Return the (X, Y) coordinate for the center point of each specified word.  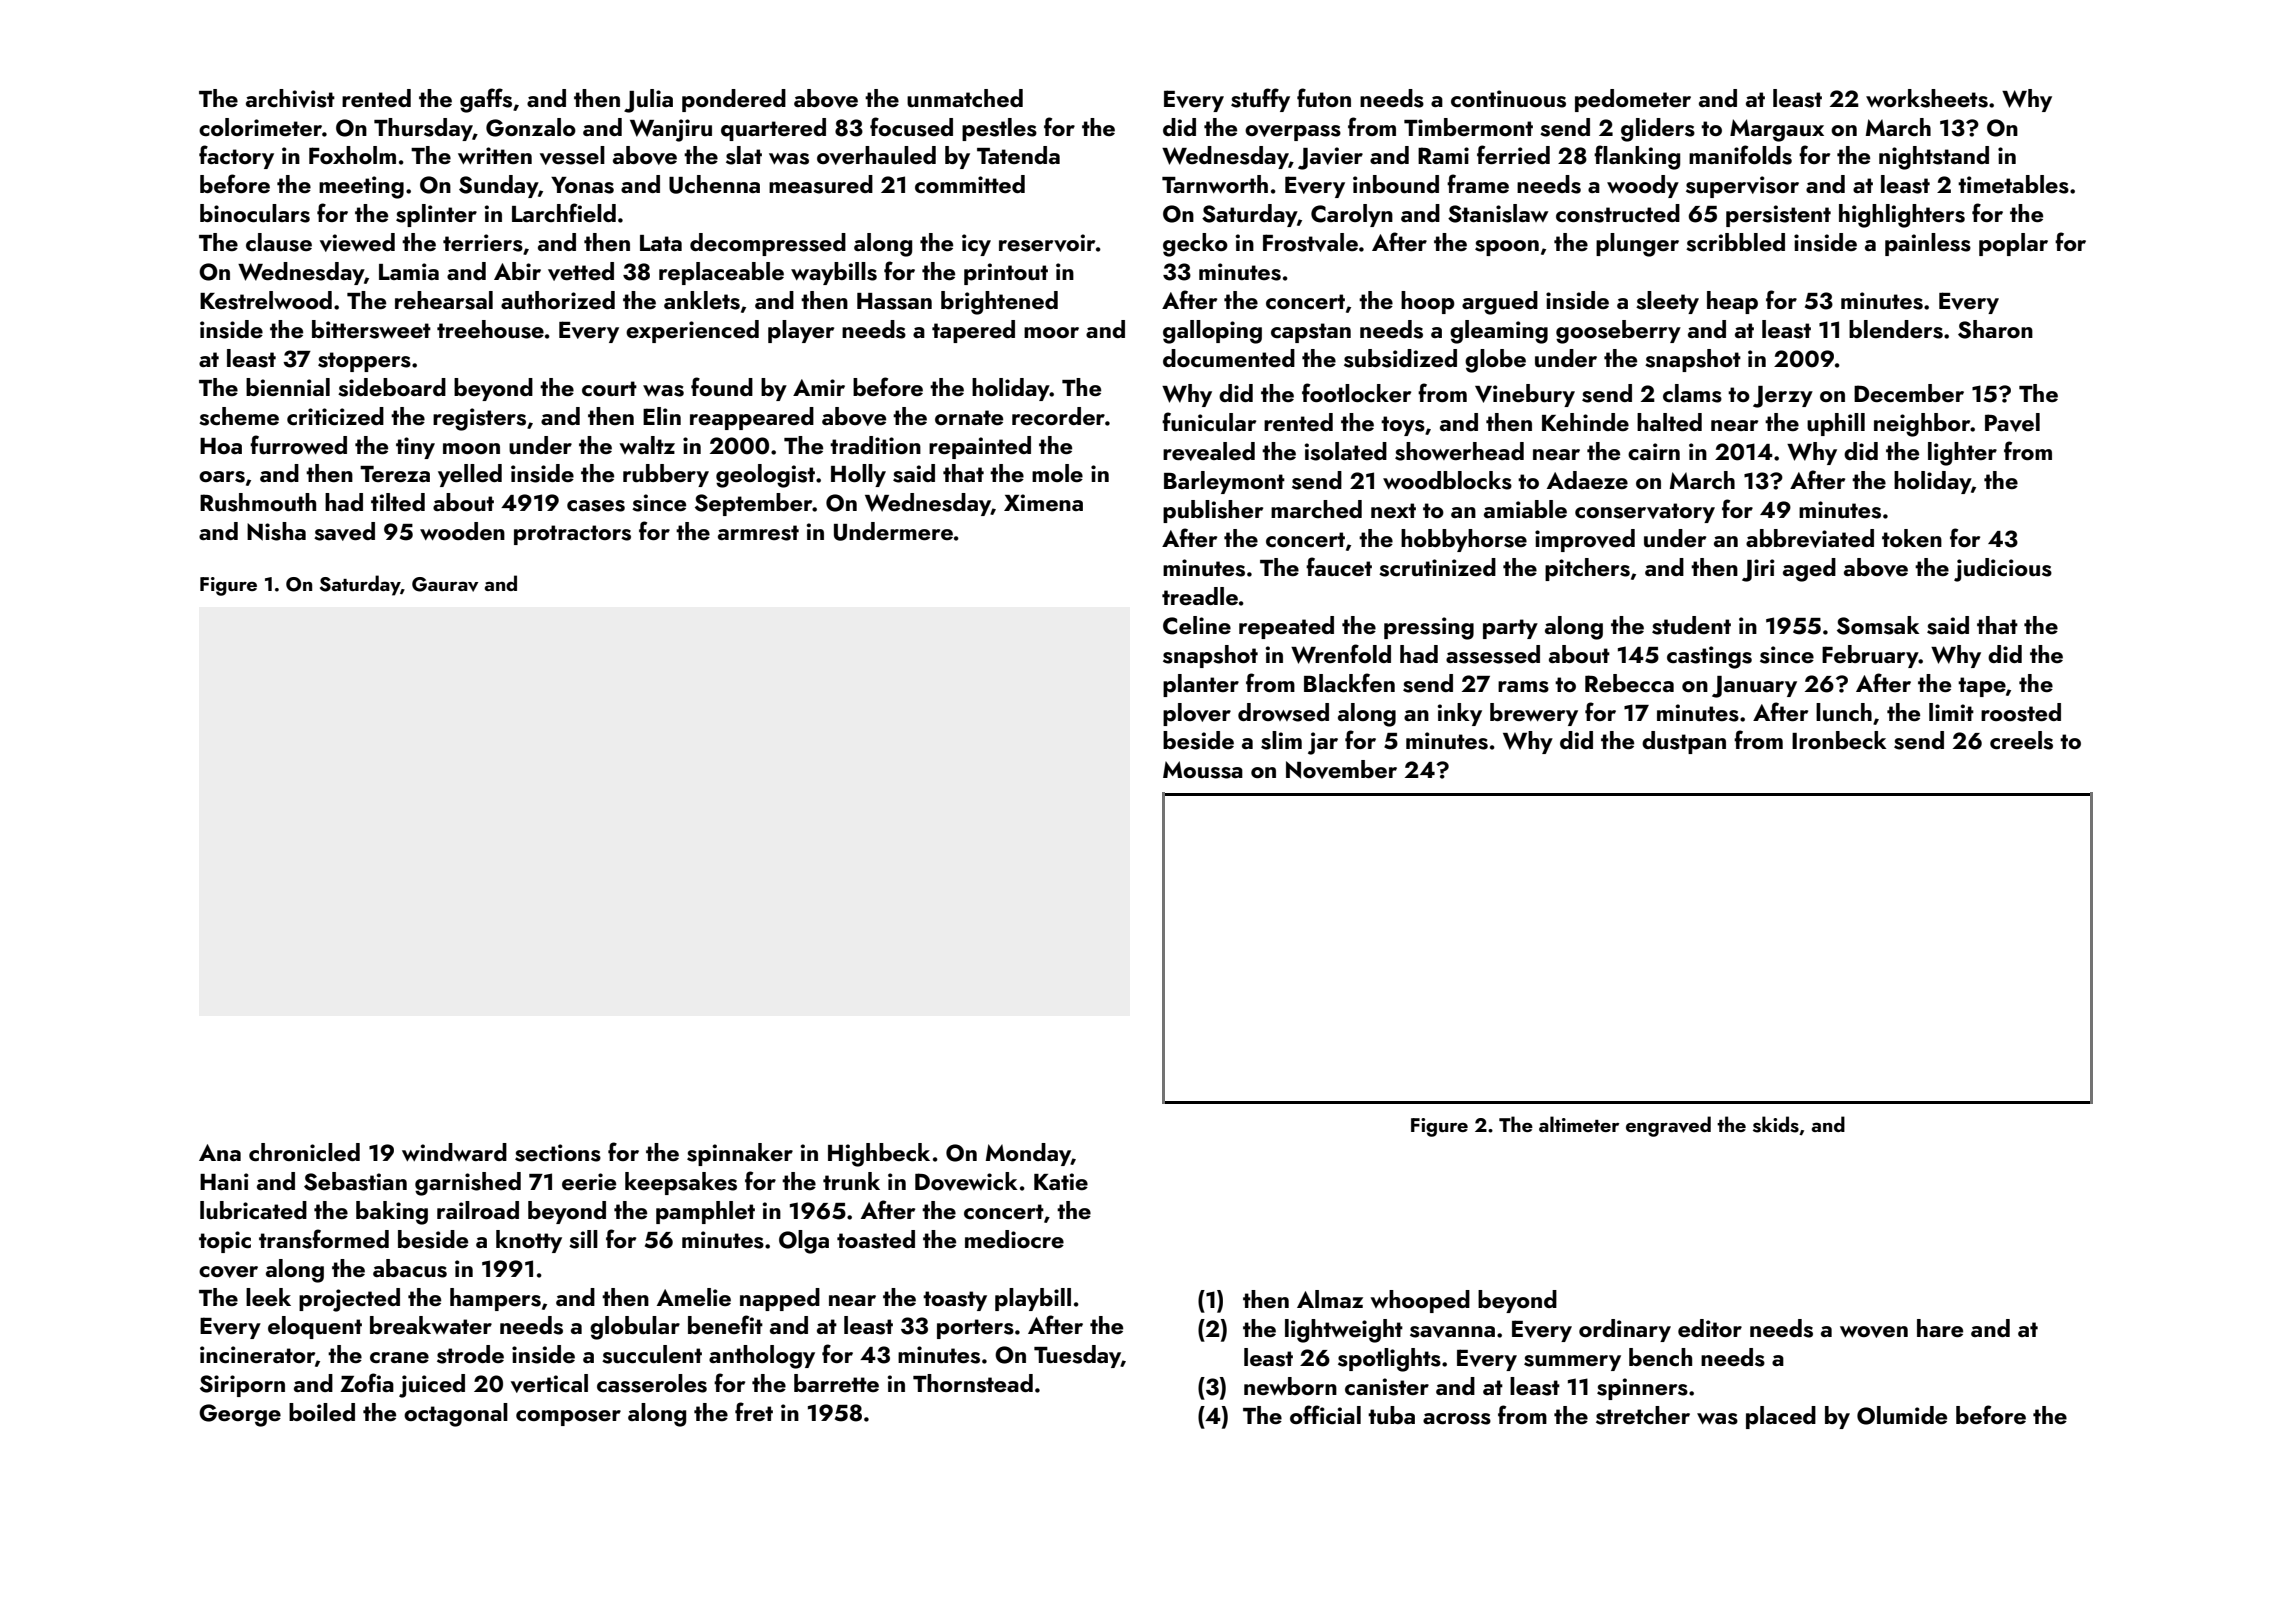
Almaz (1330, 1299)
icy (976, 245)
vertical (549, 1383)
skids (1776, 1124)
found (722, 386)
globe (1495, 361)
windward (454, 1152)
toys (1403, 426)
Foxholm (352, 155)
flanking (1637, 157)
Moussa (1203, 770)
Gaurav (445, 584)
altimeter (1579, 1124)
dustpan (1684, 742)
